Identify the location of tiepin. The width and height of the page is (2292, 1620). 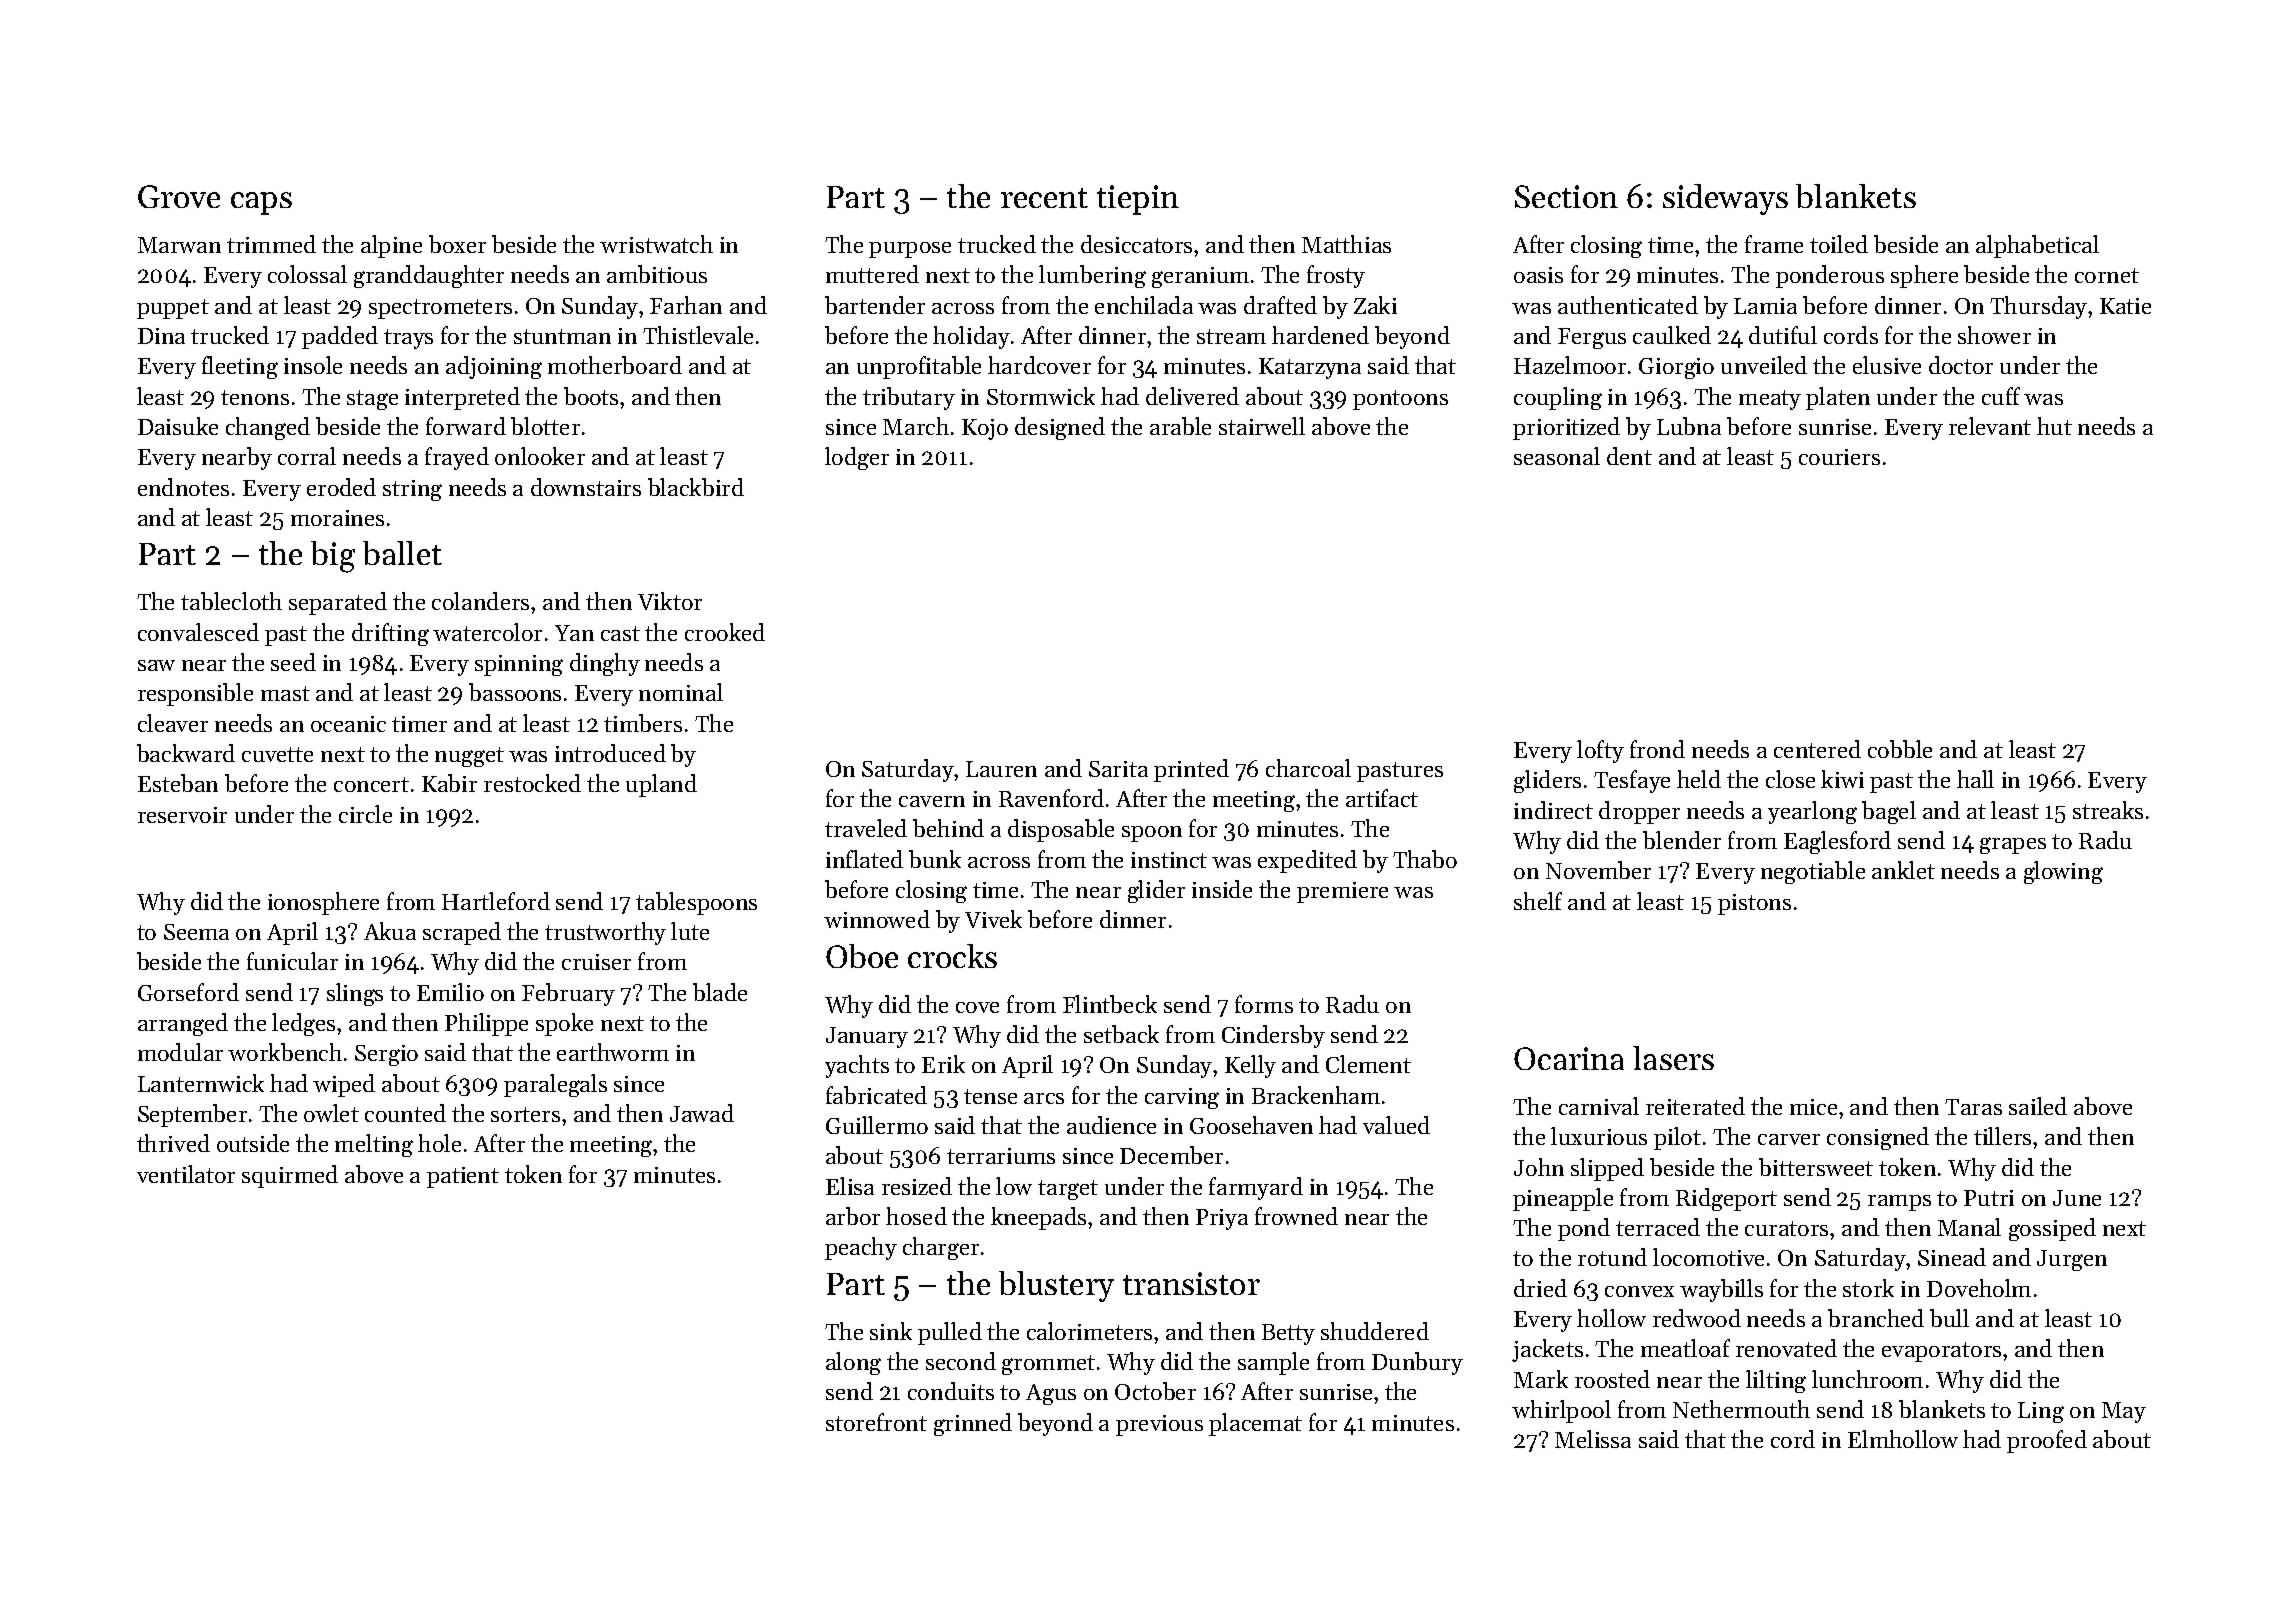
(1138, 200).
